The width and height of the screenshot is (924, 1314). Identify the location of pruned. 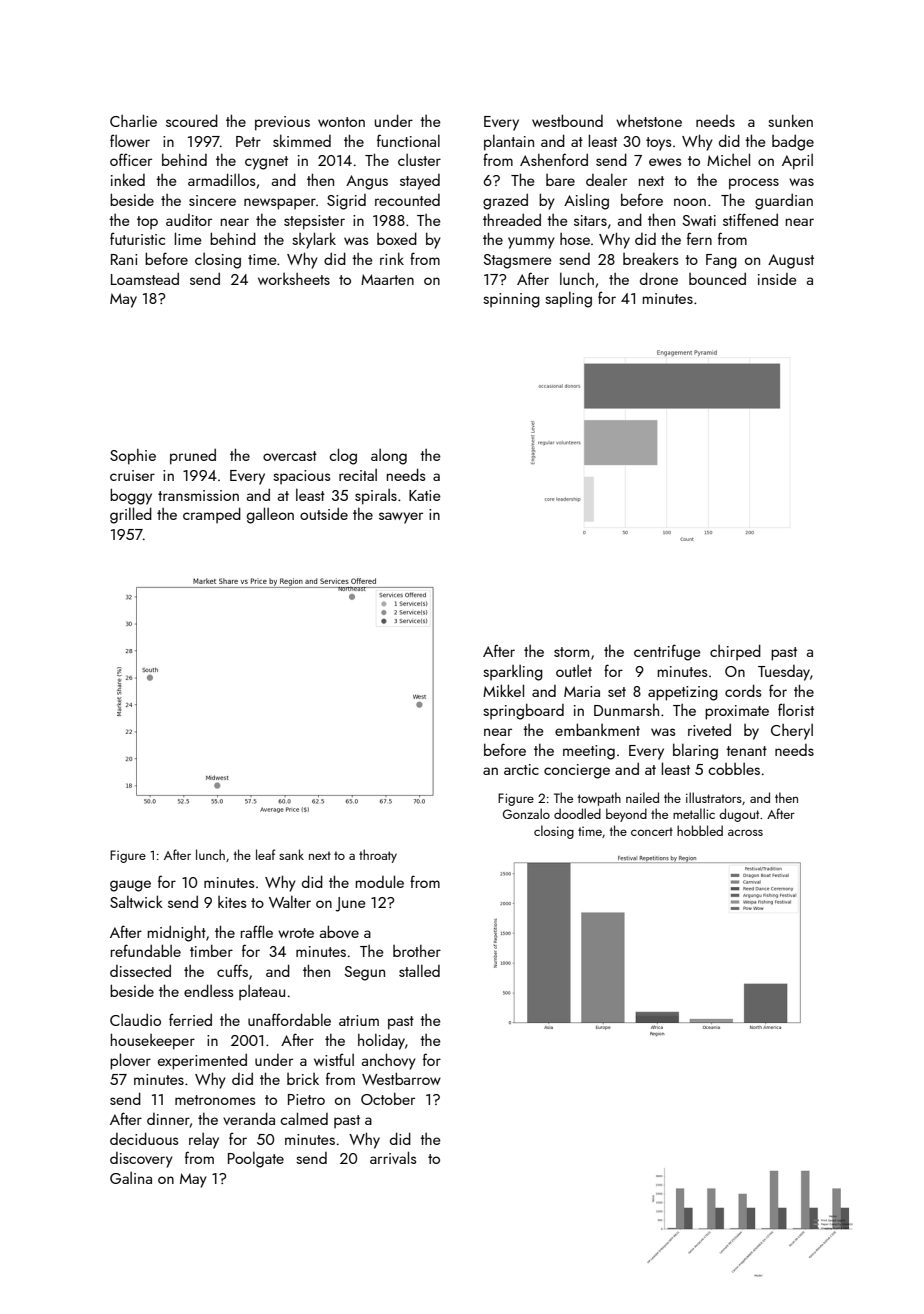
(193, 456).
